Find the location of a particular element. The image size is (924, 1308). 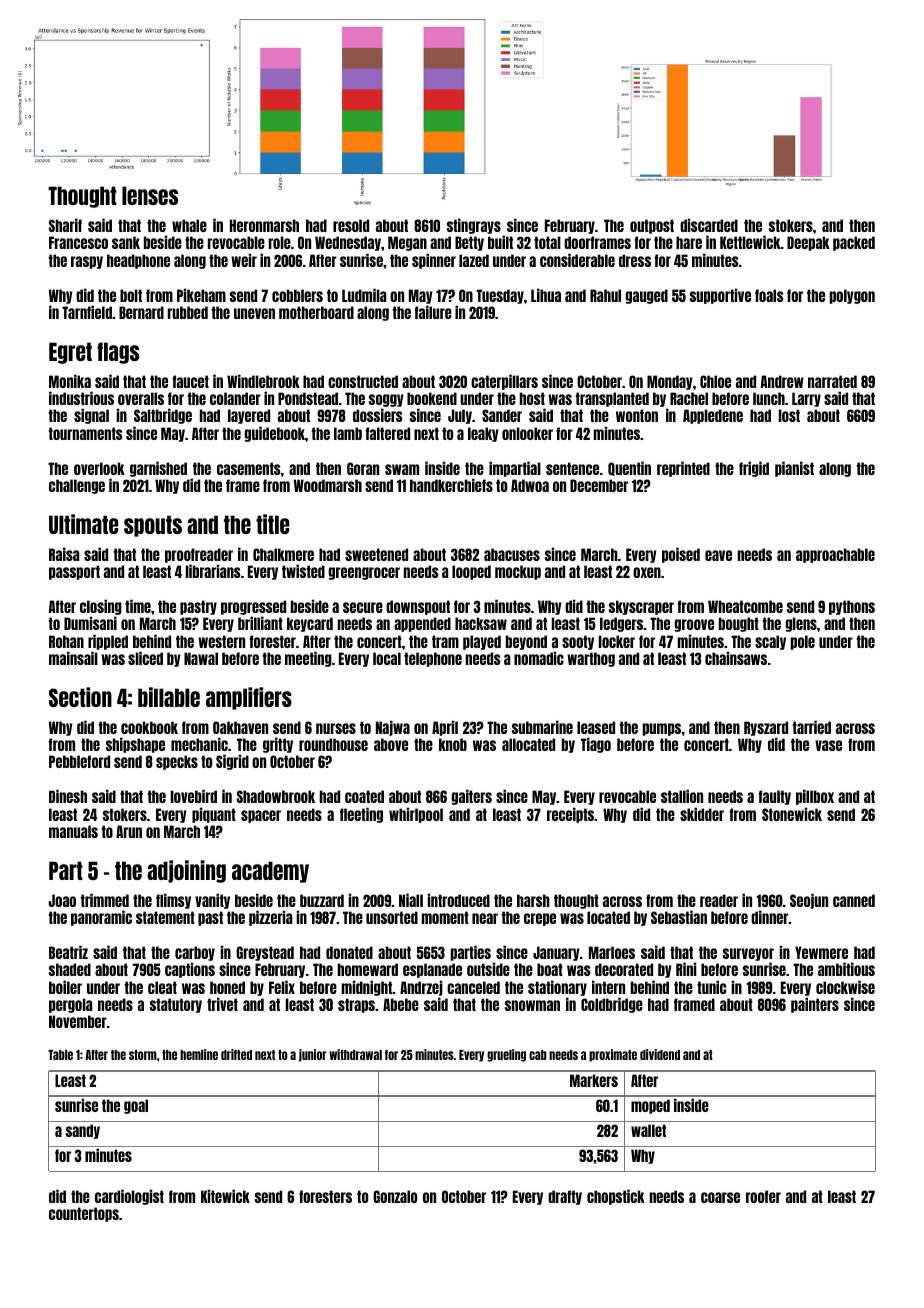

Seojun is located at coordinates (809, 901).
